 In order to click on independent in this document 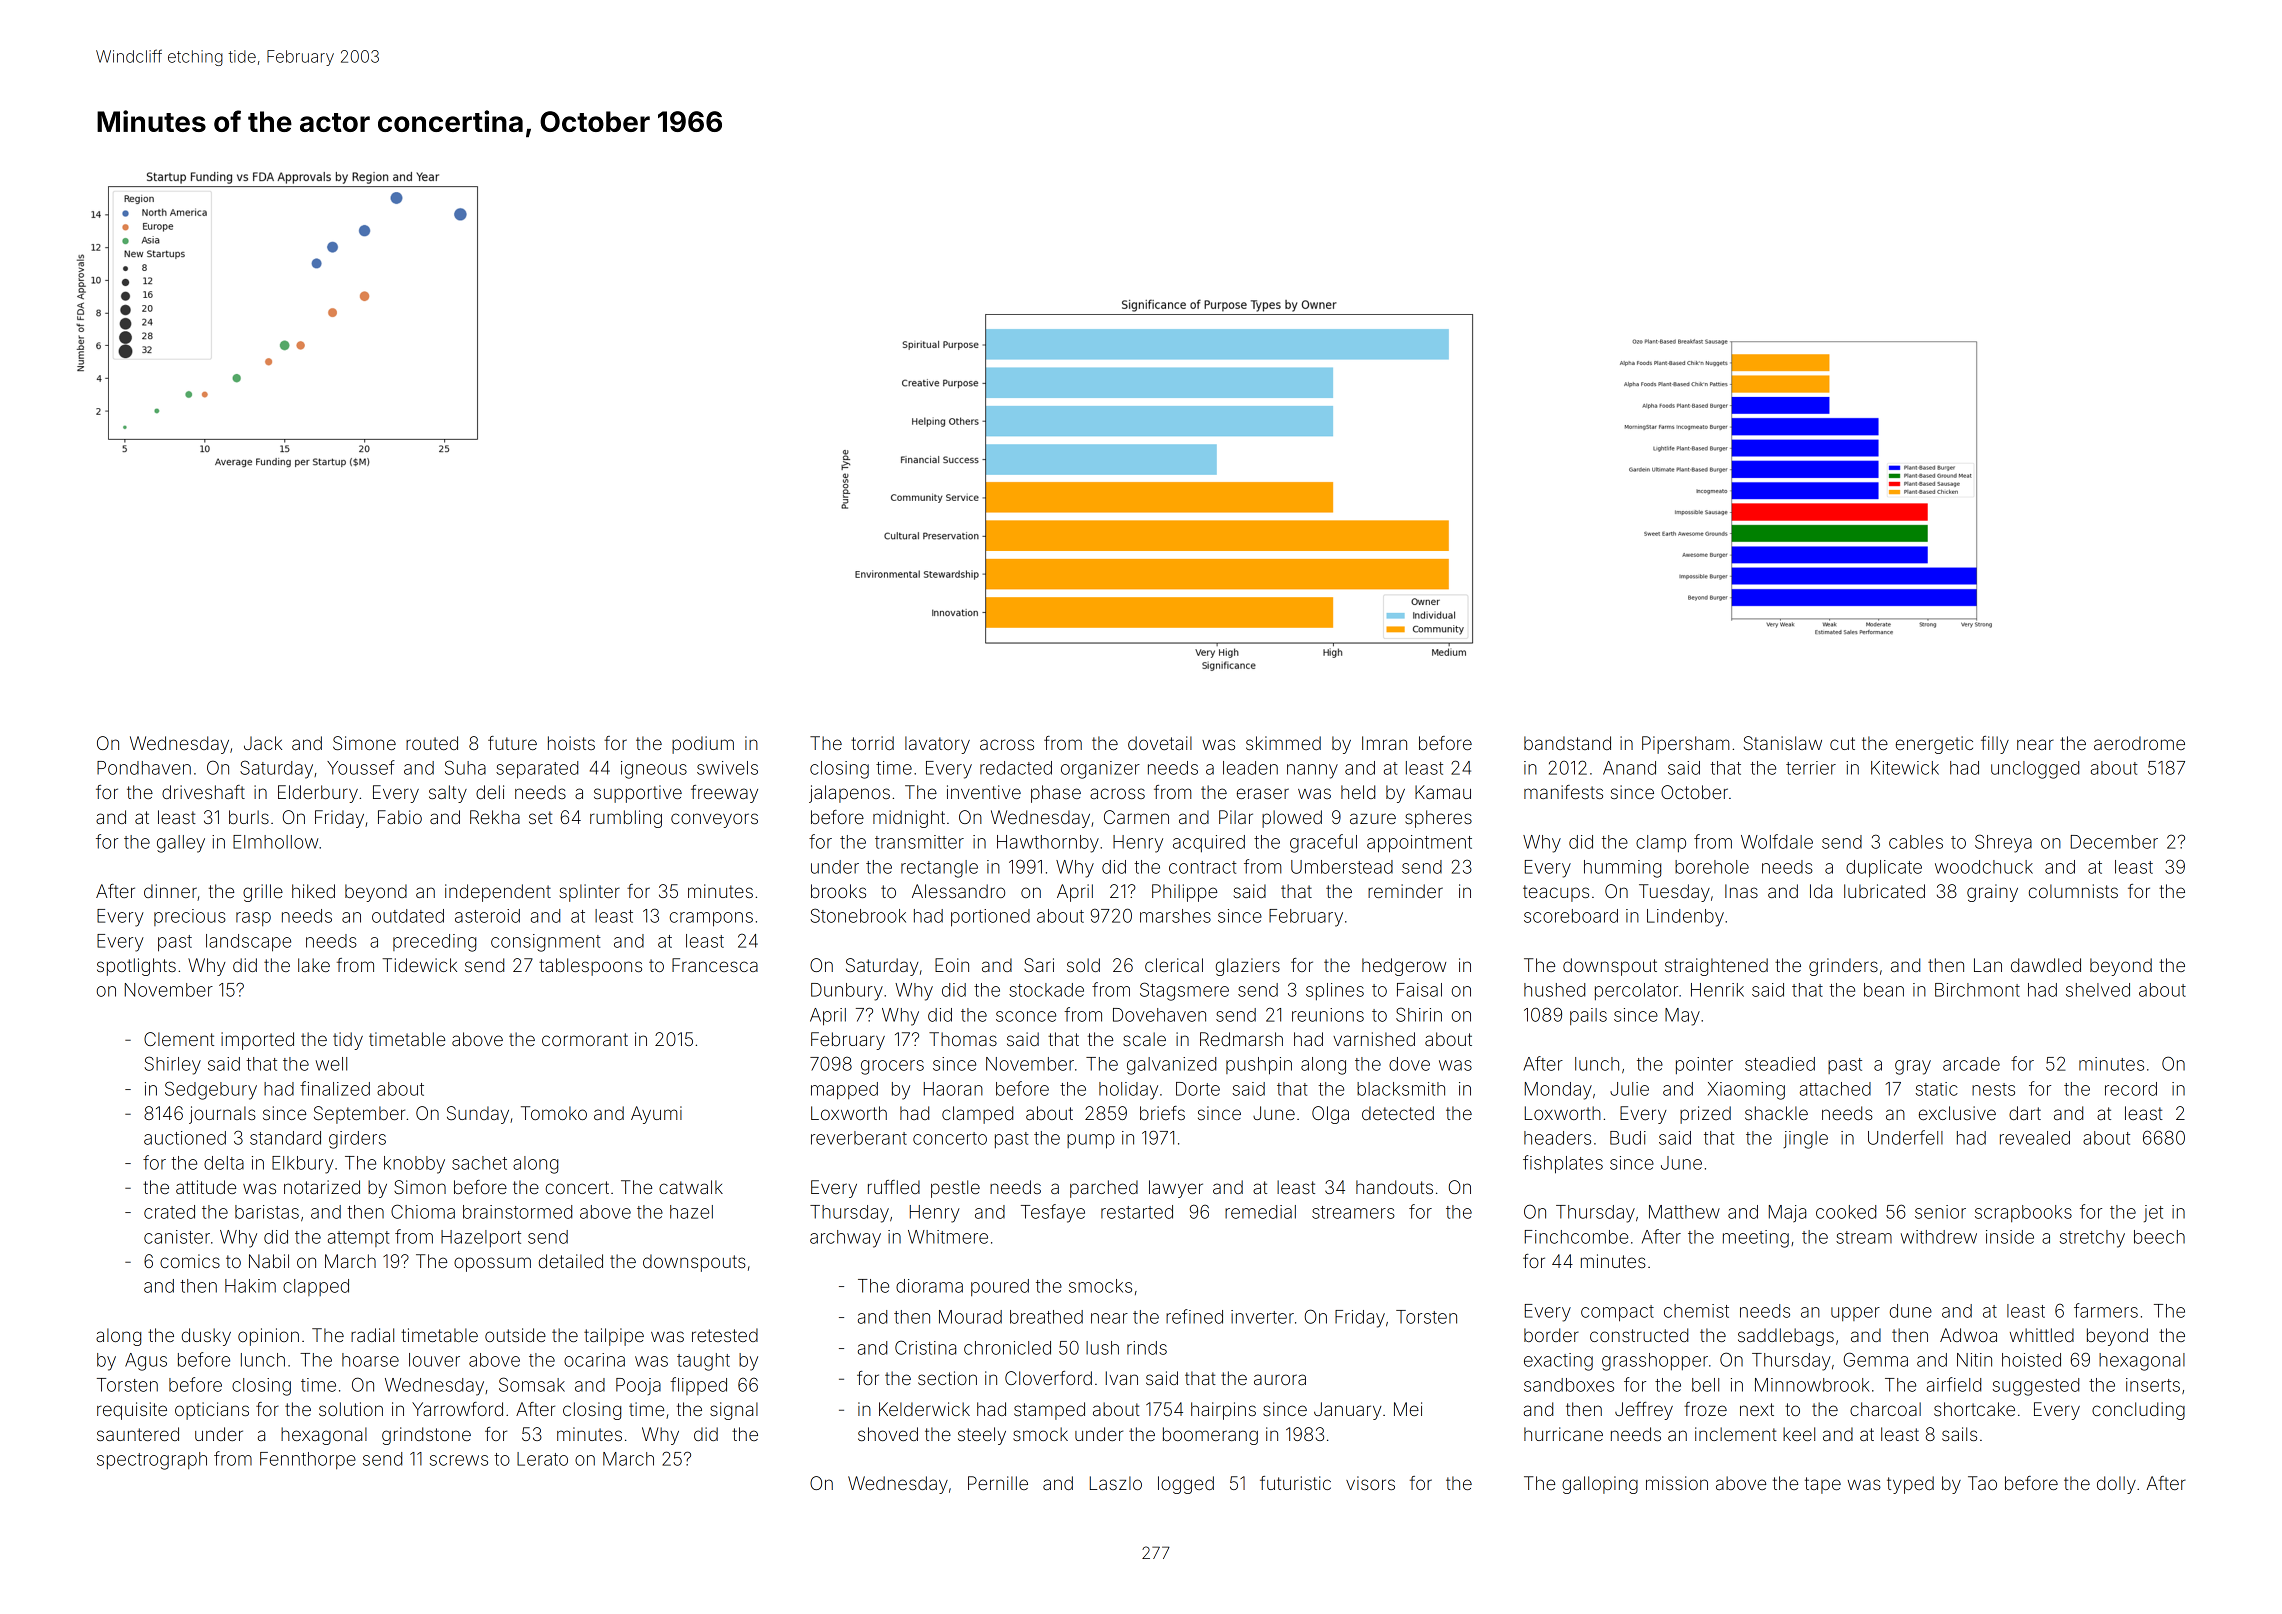, I will do `click(498, 893)`.
